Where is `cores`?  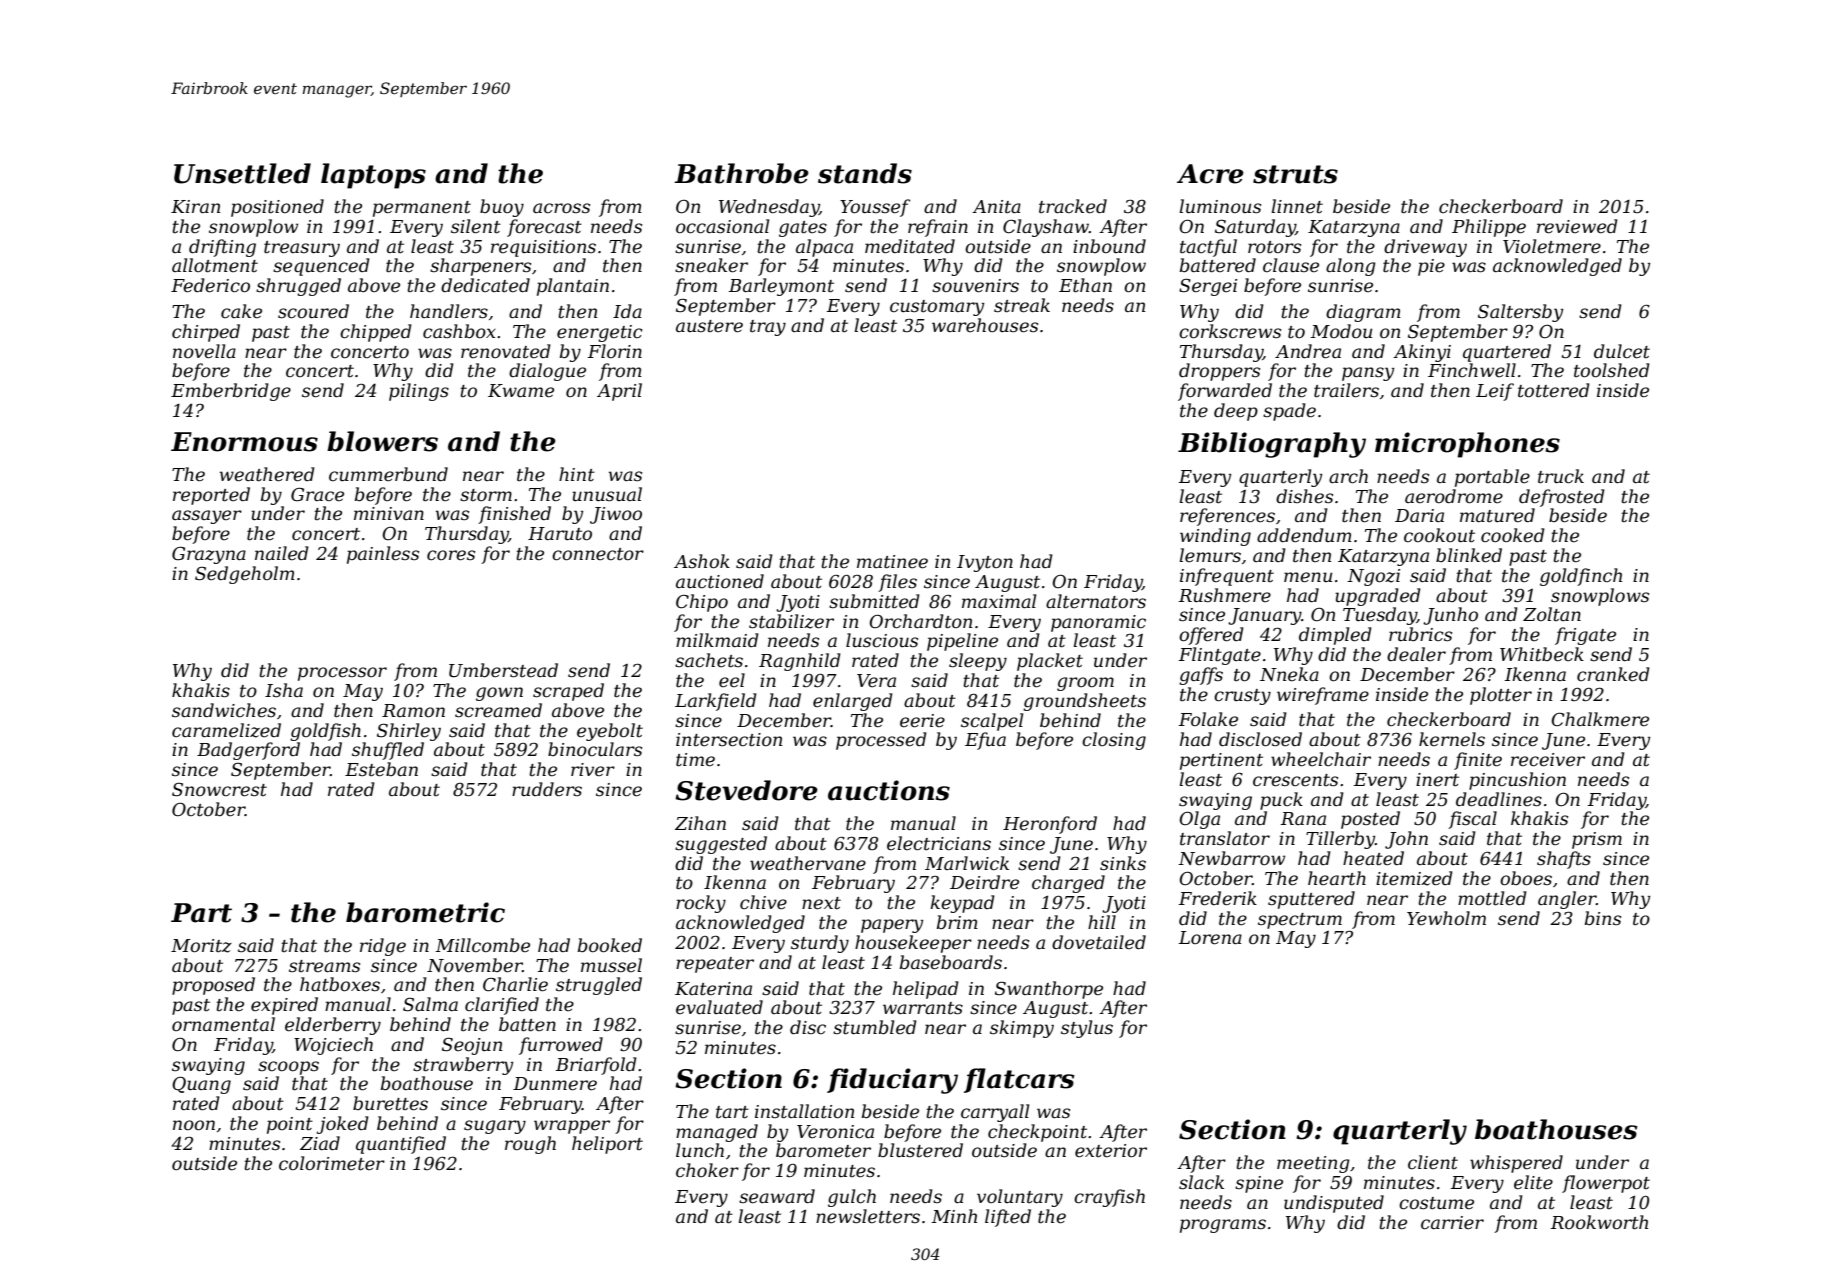
cores is located at coordinates (451, 555).
